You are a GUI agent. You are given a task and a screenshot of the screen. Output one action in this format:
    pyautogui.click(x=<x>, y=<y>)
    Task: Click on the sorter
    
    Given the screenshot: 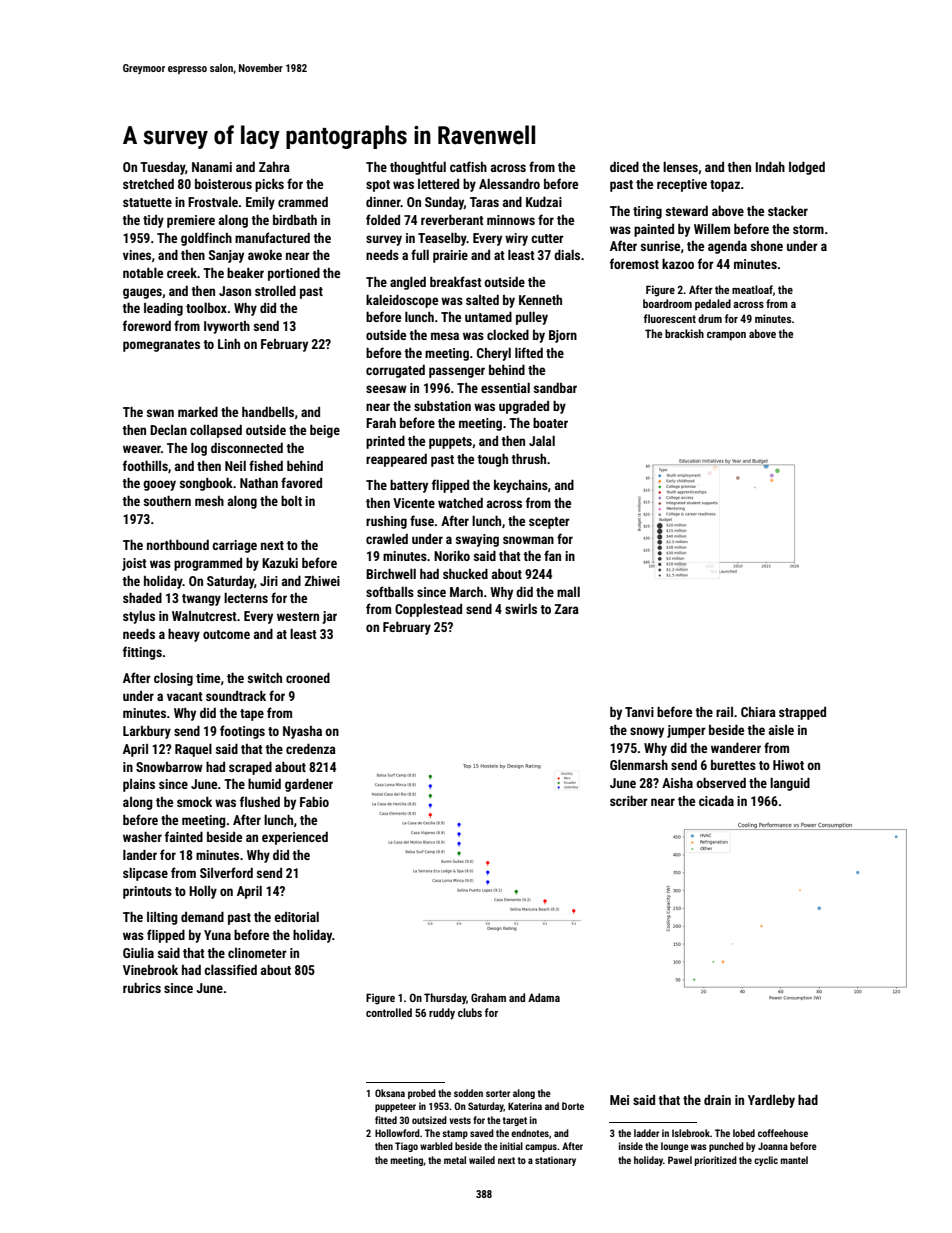 What is the action you would take?
    pyautogui.click(x=498, y=1093)
